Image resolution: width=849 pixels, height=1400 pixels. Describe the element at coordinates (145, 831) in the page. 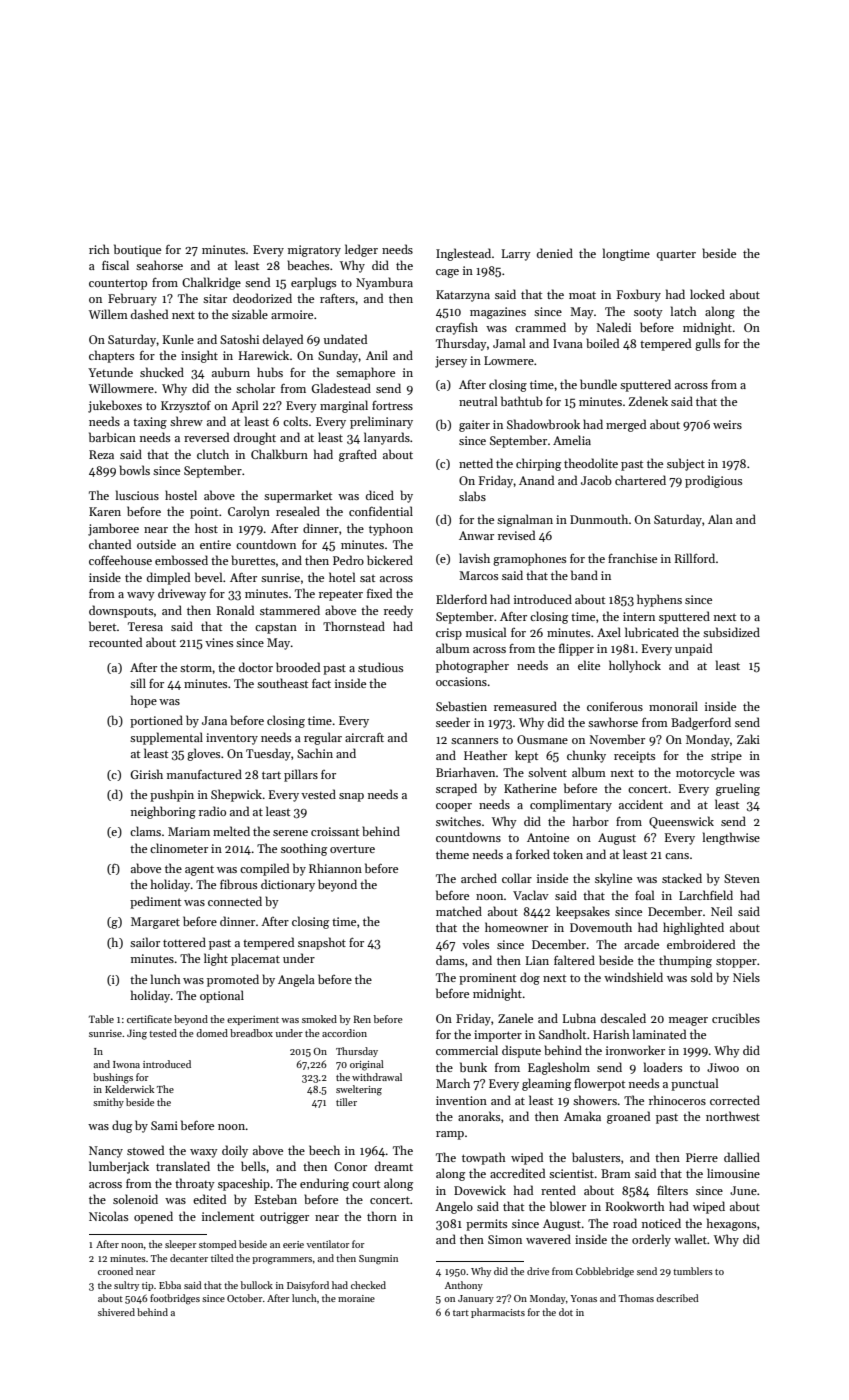

I see `clams` at that location.
